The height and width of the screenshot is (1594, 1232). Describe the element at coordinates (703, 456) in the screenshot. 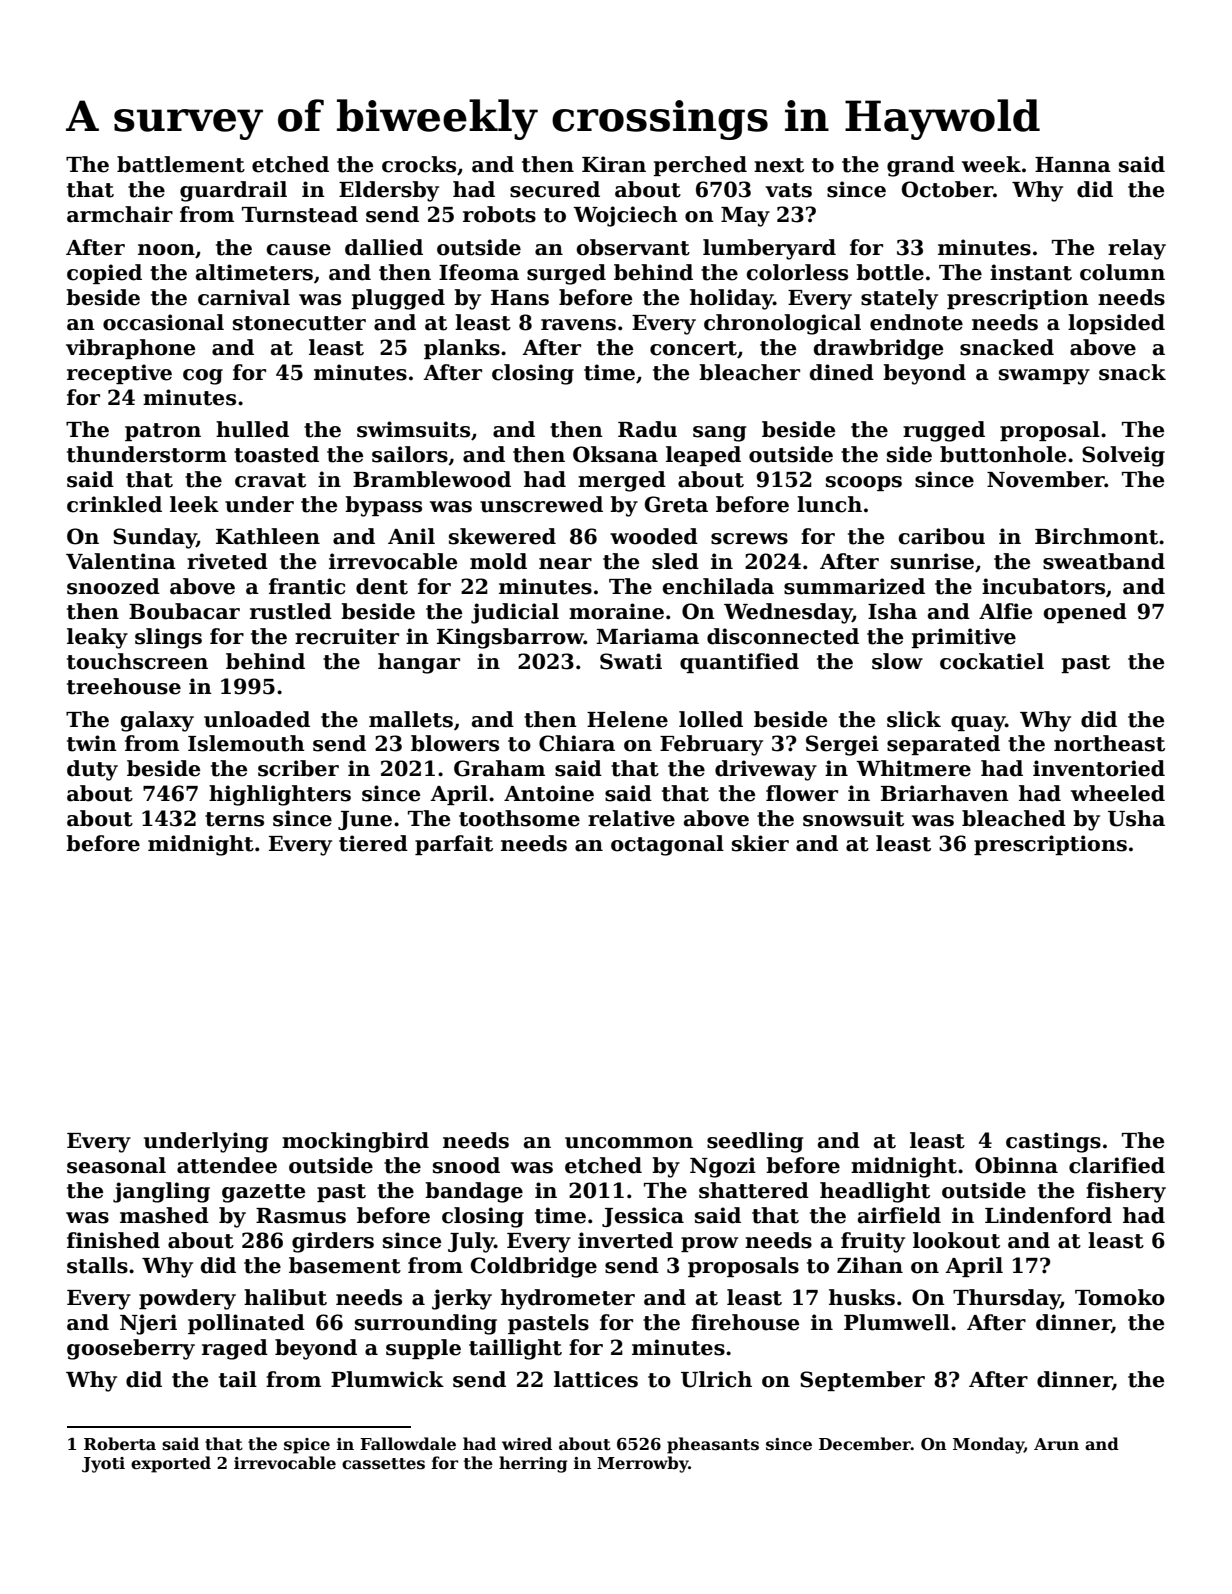

I see `leaped` at that location.
